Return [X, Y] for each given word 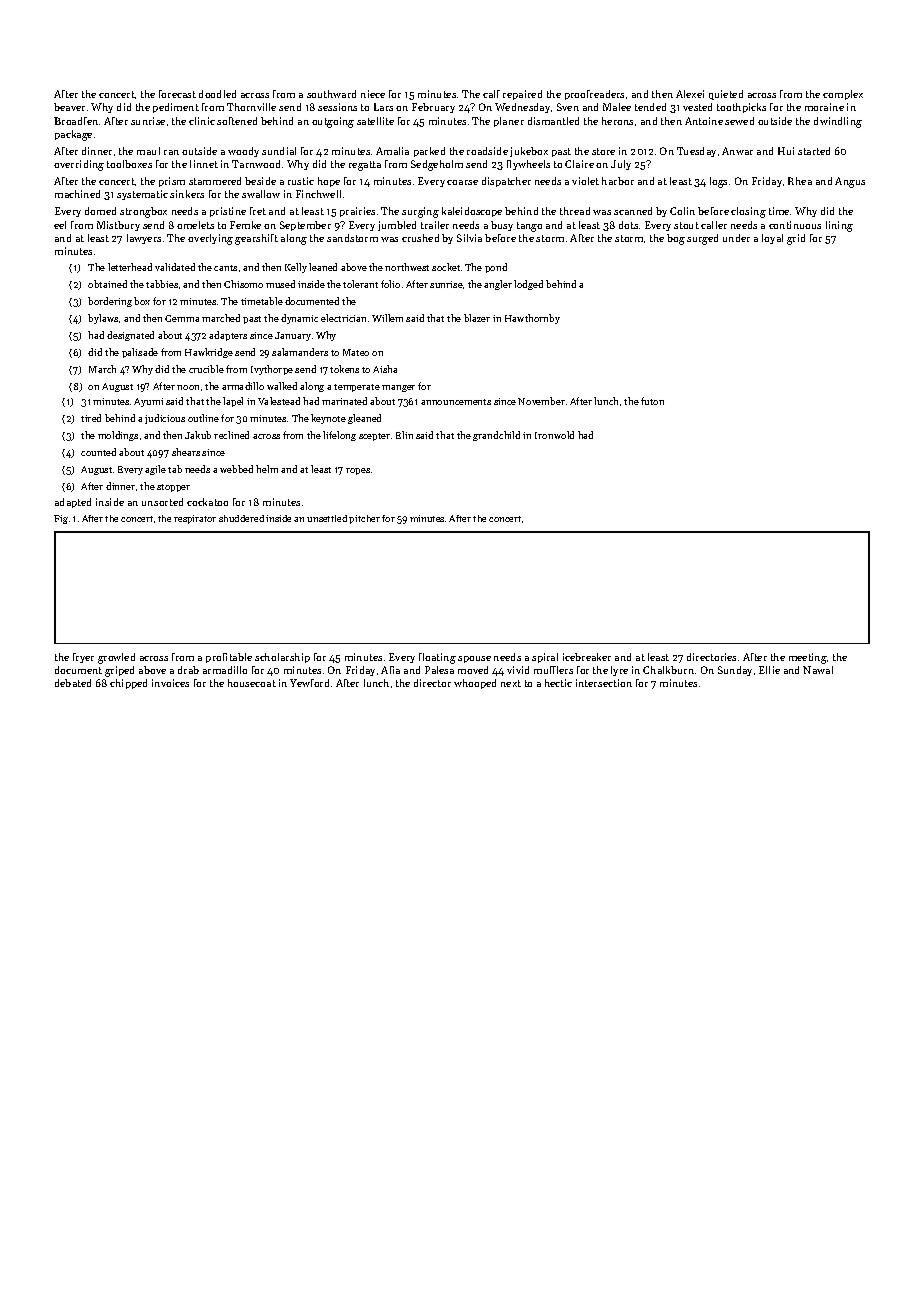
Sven [568, 107]
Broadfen [76, 121]
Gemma [182, 318]
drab [188, 670]
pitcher [364, 519]
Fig [61, 519]
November [541, 401]
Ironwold [554, 435]
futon [652, 401]
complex [843, 95]
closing [748, 212]
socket [446, 267]
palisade [140, 353]
